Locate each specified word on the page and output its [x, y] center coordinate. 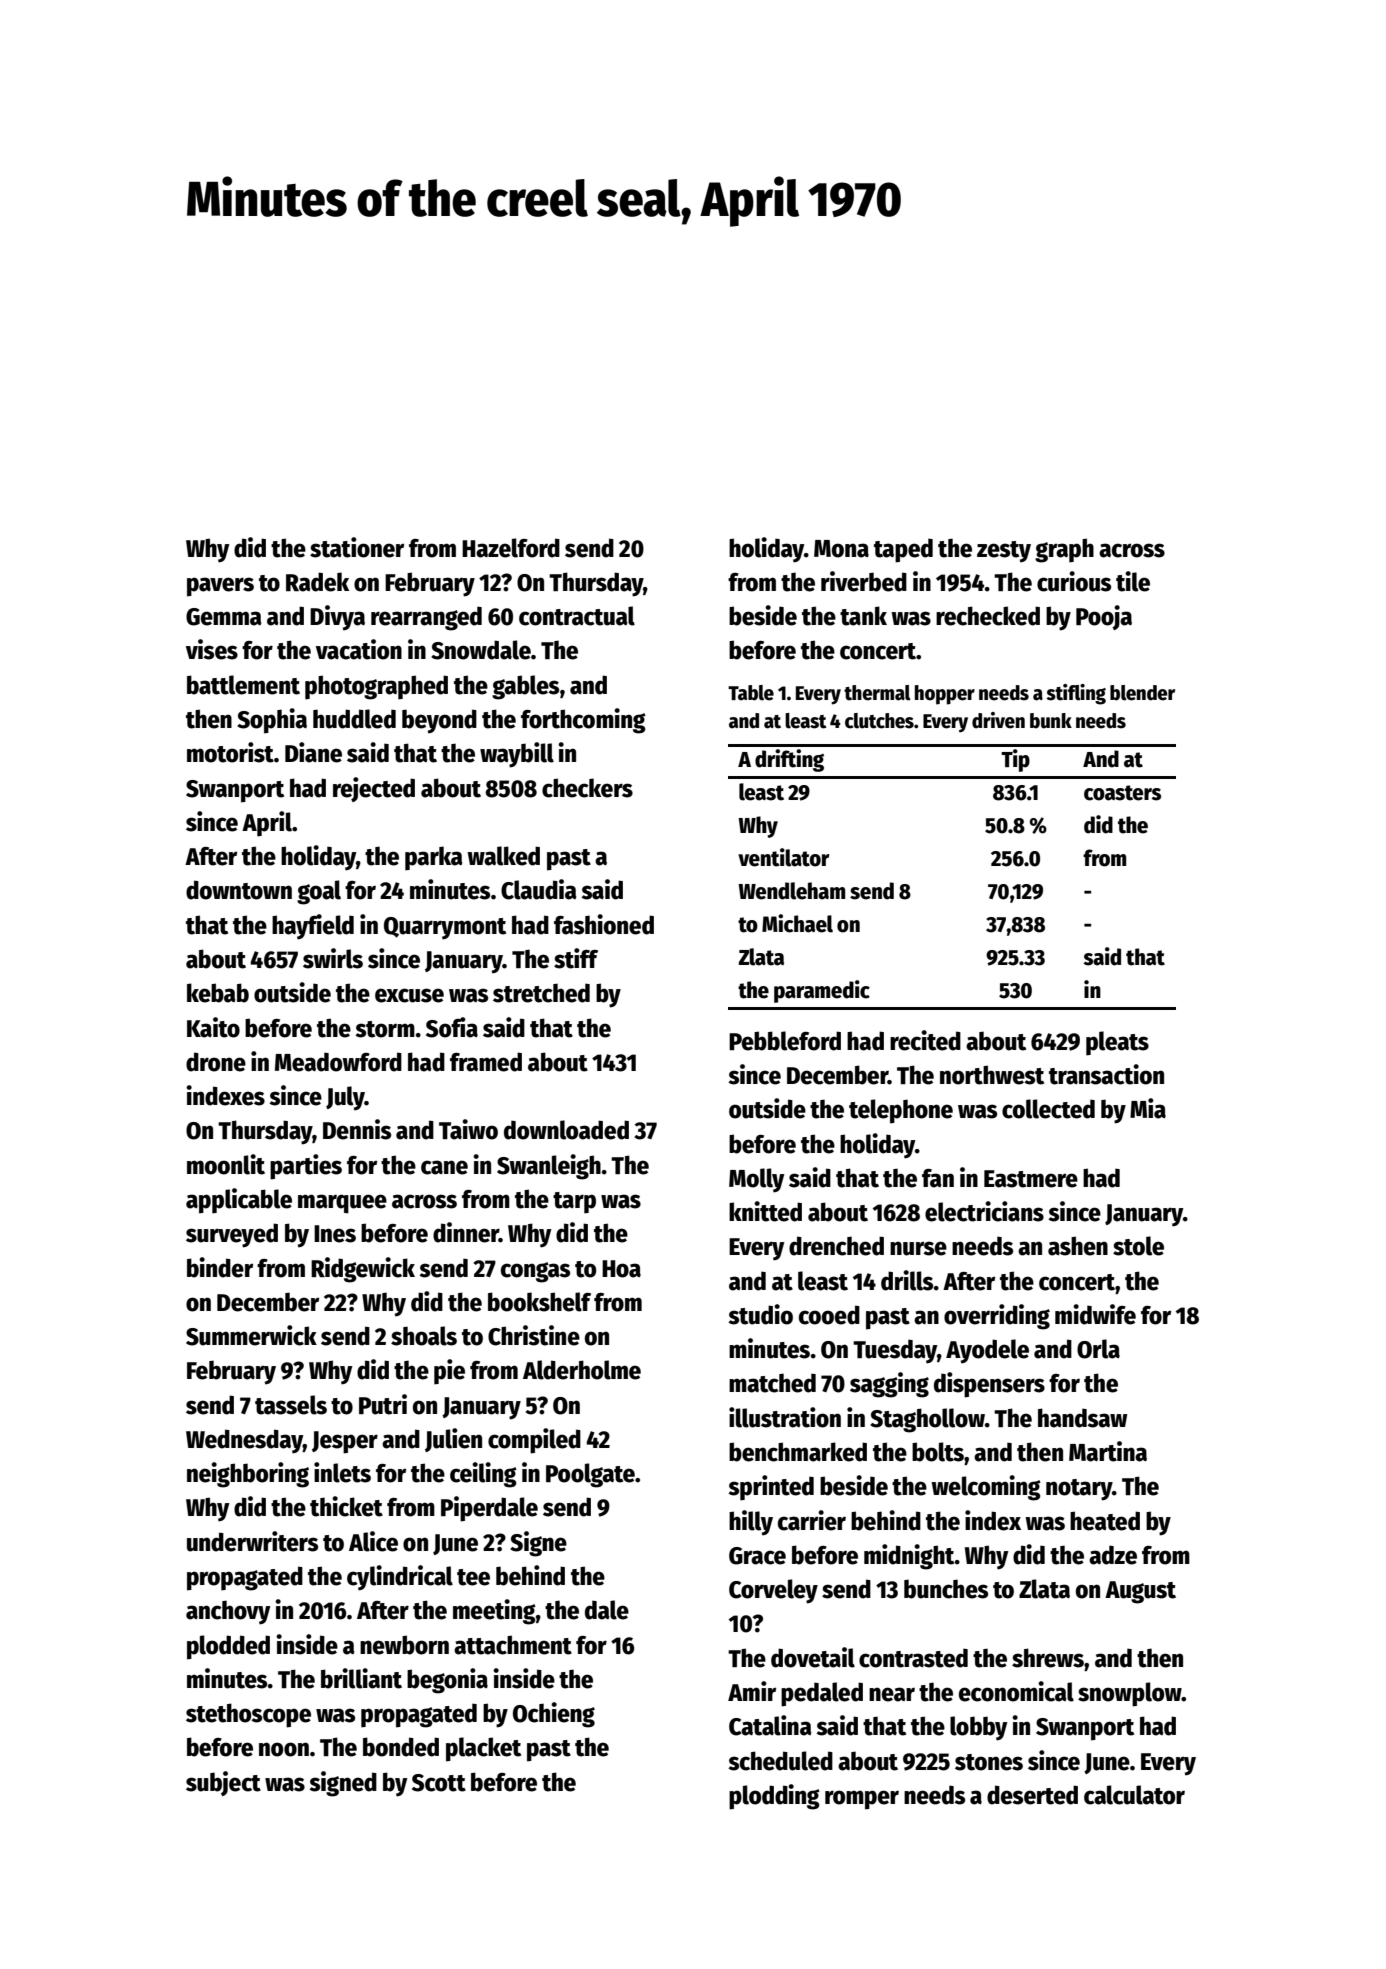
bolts [938, 1452]
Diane [313, 752]
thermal [877, 693]
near [892, 1694]
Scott [439, 1783]
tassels [291, 1405]
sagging [889, 1385]
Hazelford [511, 548]
